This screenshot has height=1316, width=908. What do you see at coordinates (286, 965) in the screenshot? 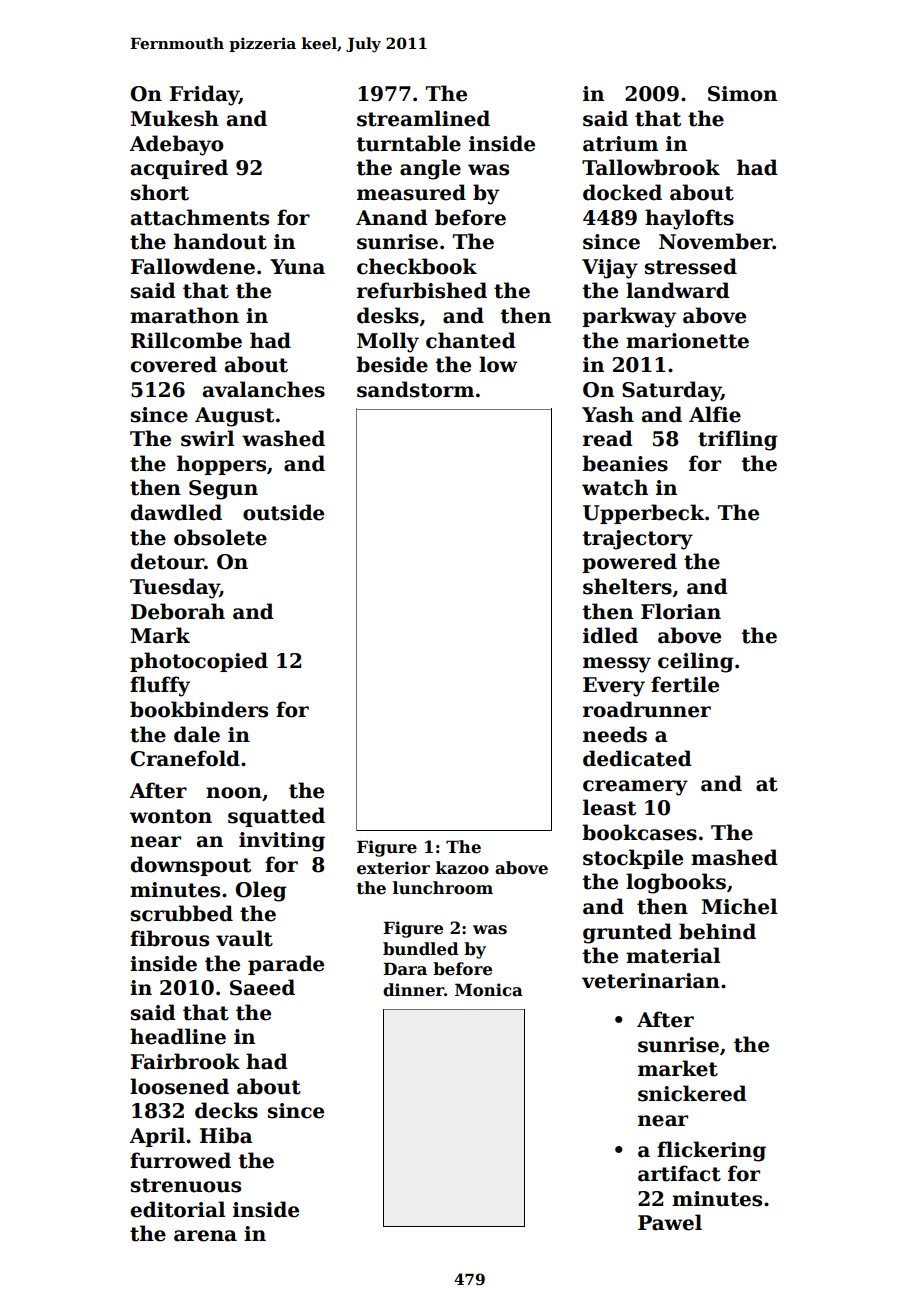
I see `parade` at bounding box center [286, 965].
